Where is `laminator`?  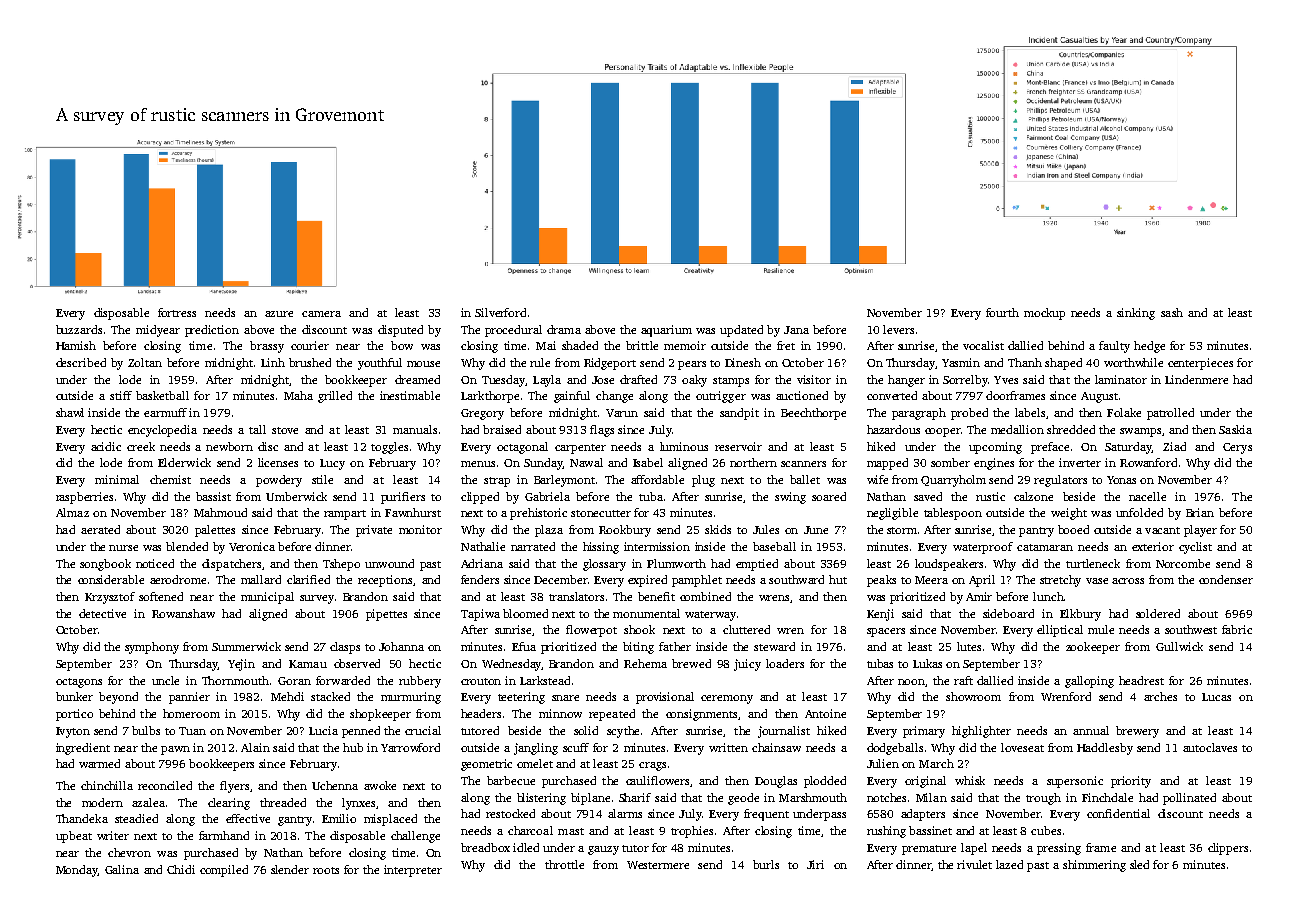 laminator is located at coordinates (1121, 379).
